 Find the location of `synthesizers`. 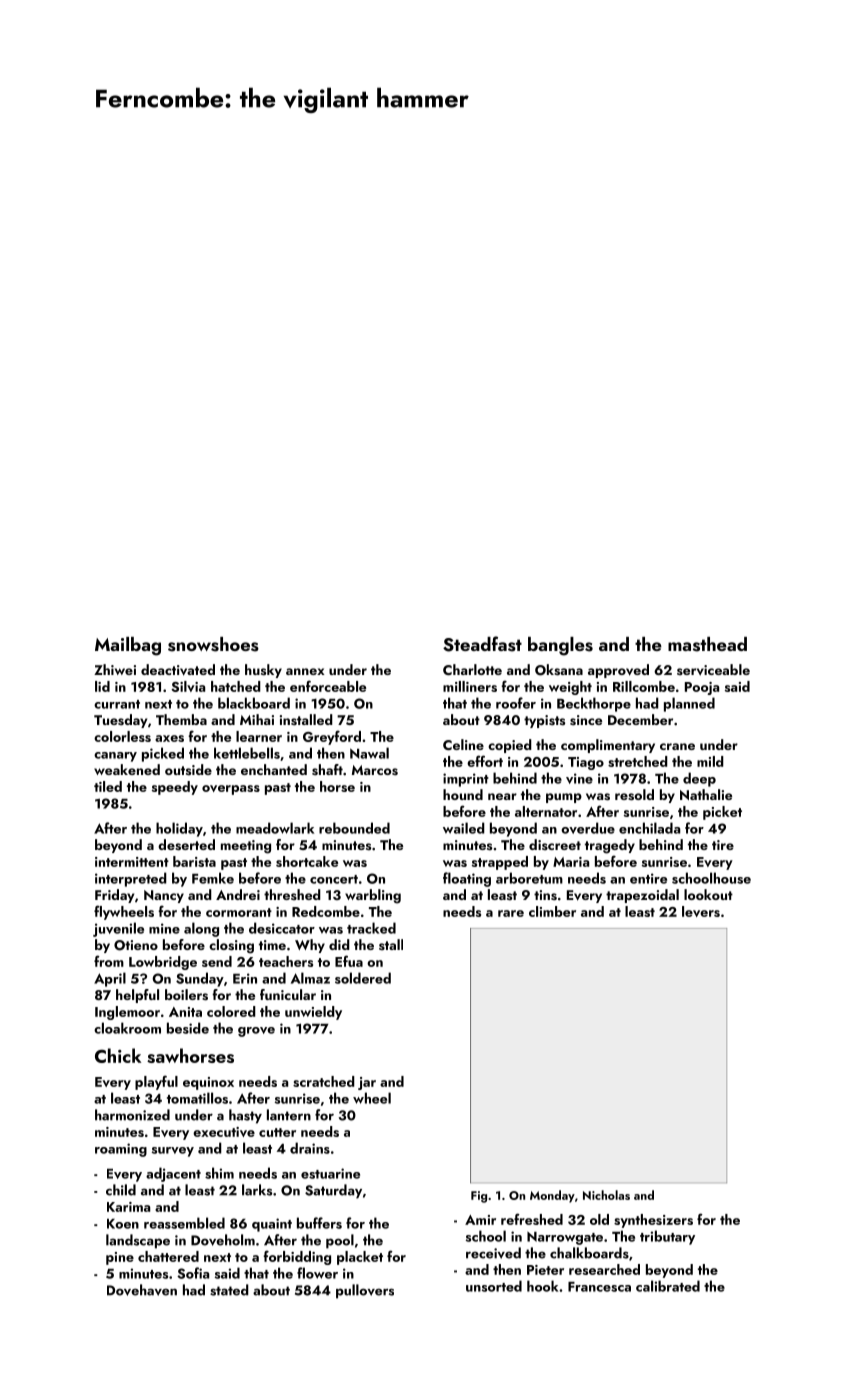

synthesizers is located at coordinates (653, 1221).
